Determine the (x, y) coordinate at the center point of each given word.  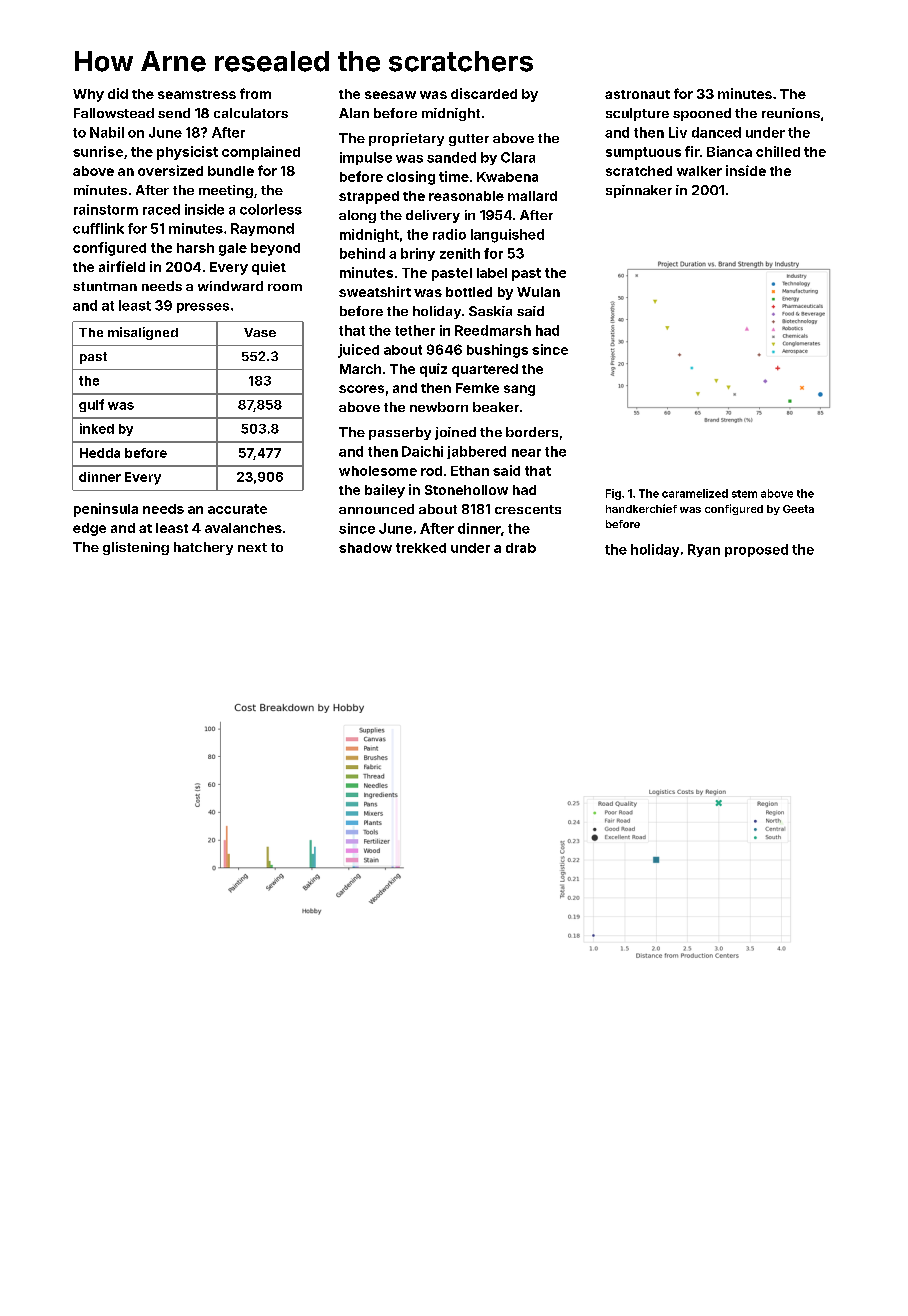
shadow (365, 548)
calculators (251, 113)
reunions (791, 113)
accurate (237, 509)
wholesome (378, 471)
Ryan (704, 550)
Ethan (470, 471)
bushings (497, 351)
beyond (275, 249)
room (285, 287)
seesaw (390, 95)
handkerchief (641, 508)
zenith (460, 253)
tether (415, 330)
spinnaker (639, 191)
